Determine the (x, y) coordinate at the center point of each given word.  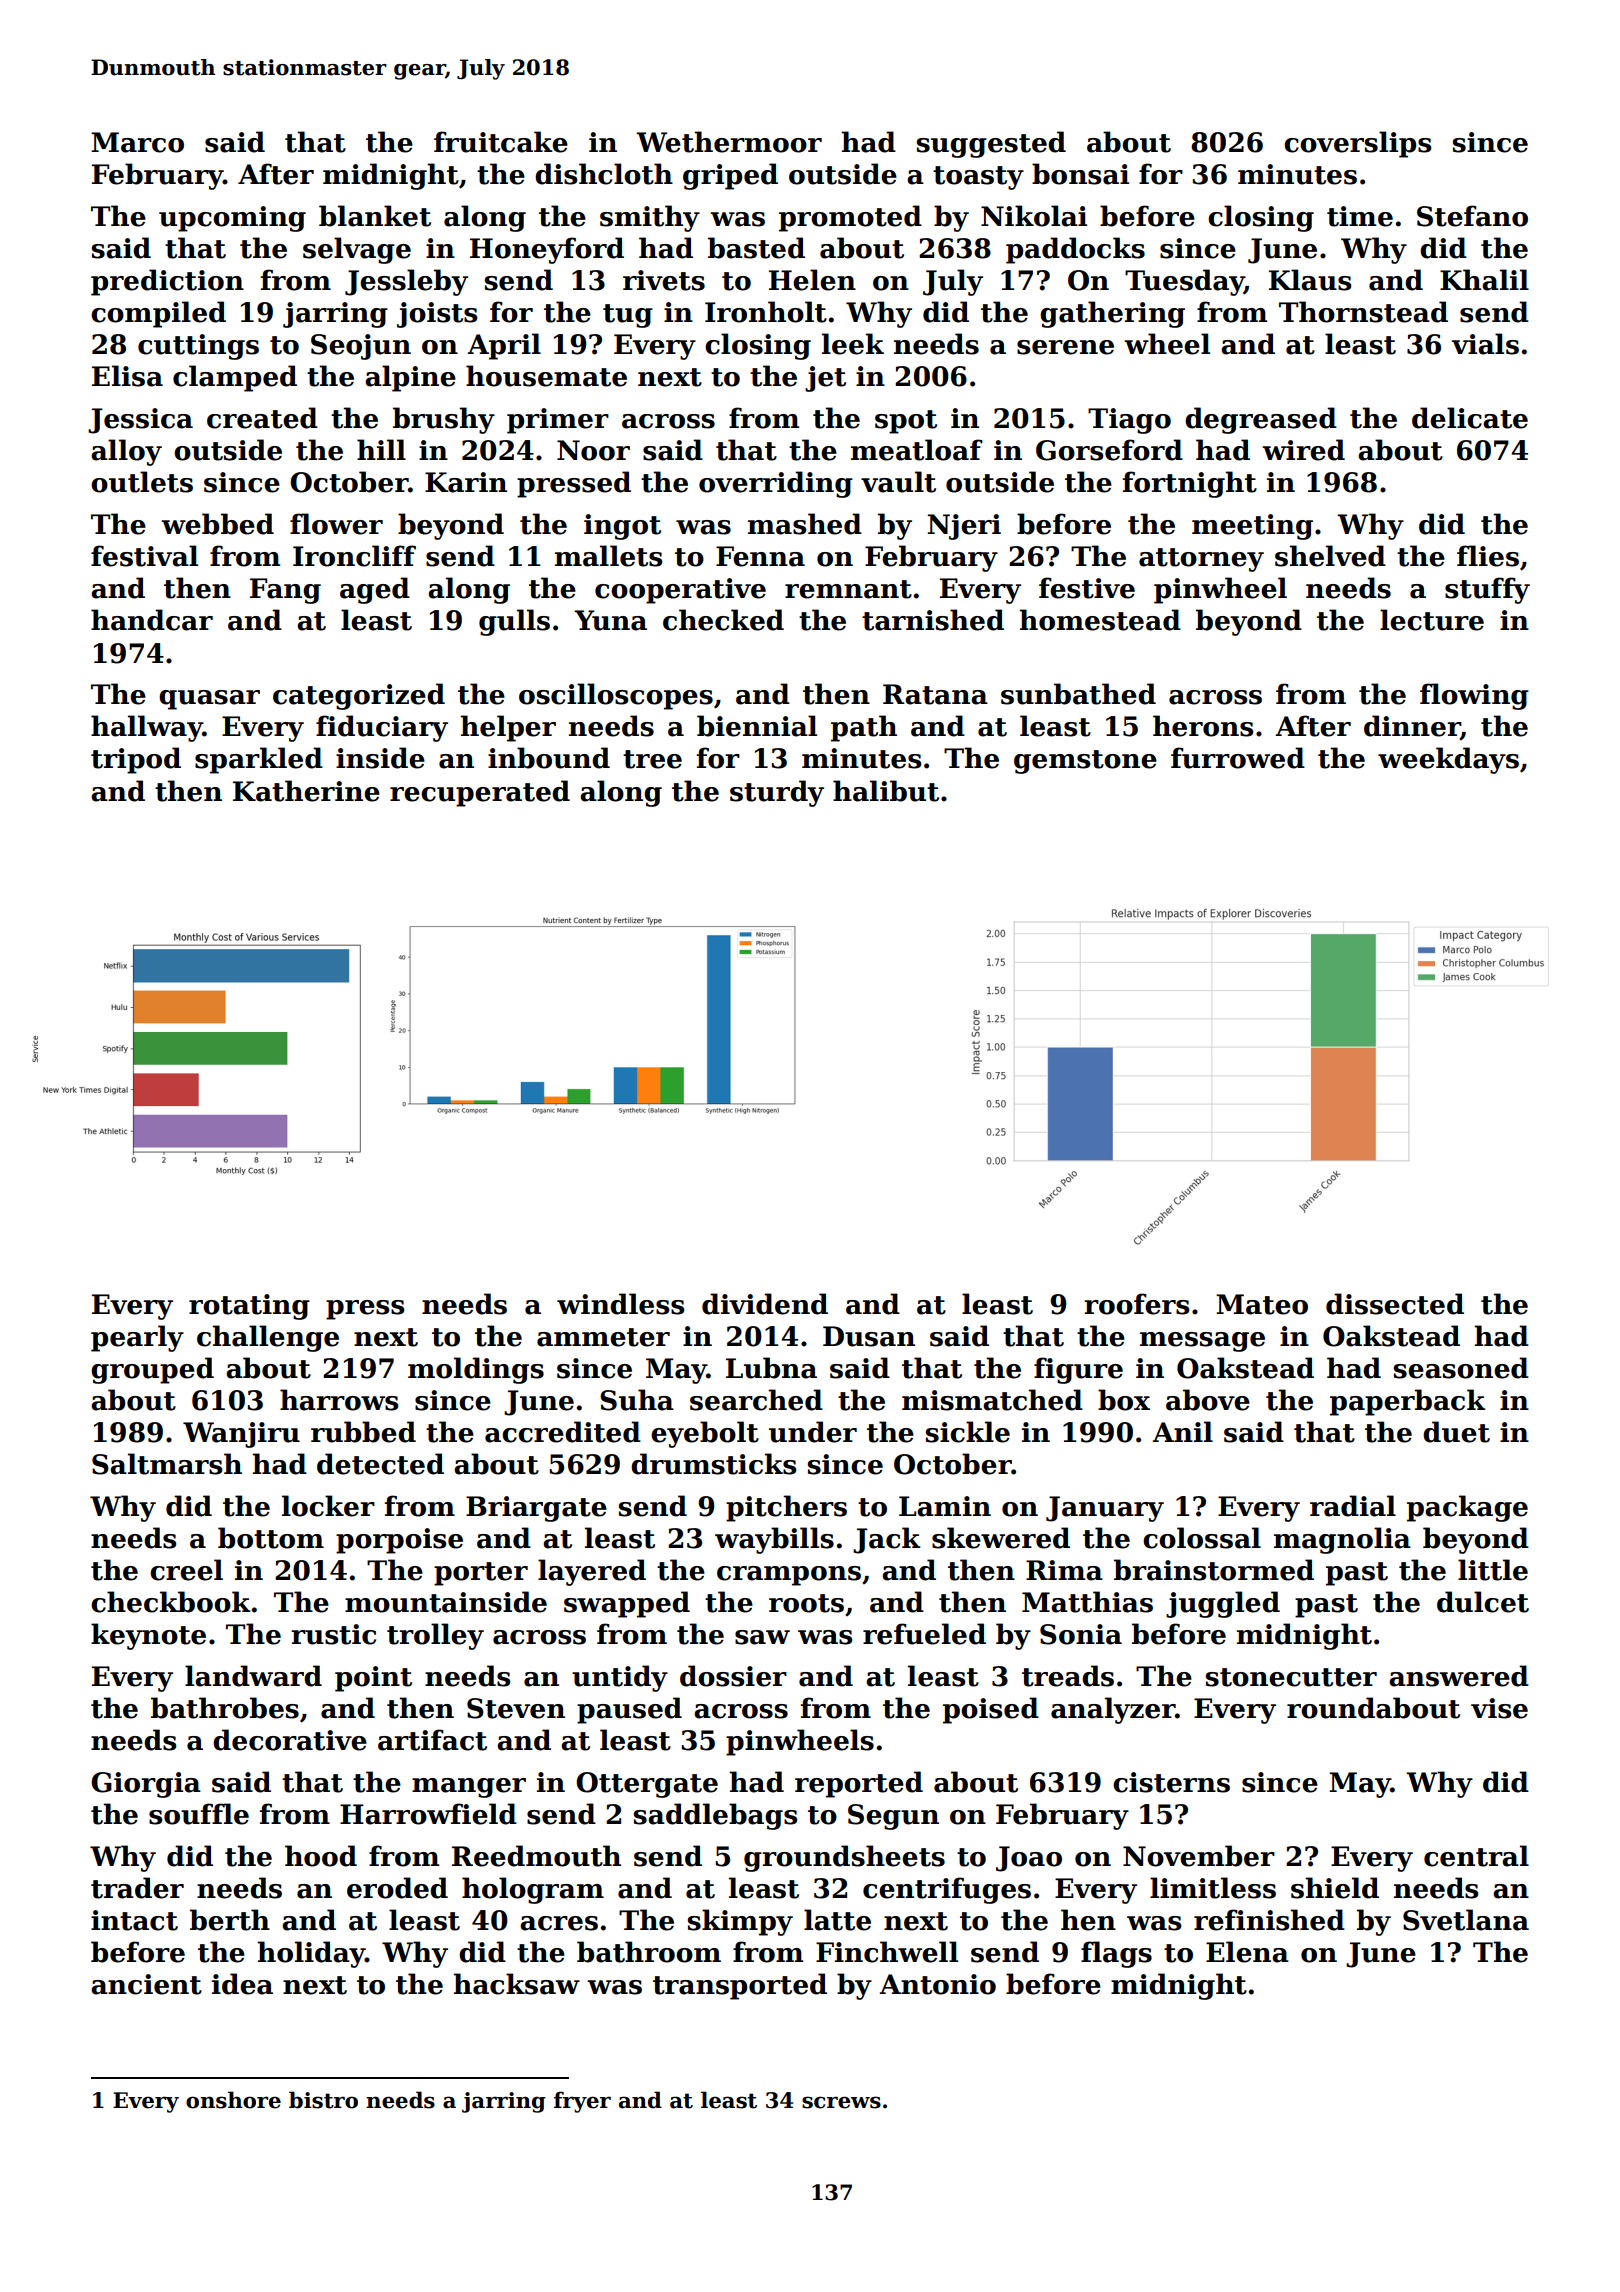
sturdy (777, 793)
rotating (249, 1307)
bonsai (1080, 174)
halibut (886, 791)
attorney (1201, 560)
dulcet (1483, 1602)
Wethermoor (729, 142)
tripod (136, 760)
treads (1068, 1676)
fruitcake (501, 142)
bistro (323, 2100)
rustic (333, 1634)
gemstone (1085, 762)
